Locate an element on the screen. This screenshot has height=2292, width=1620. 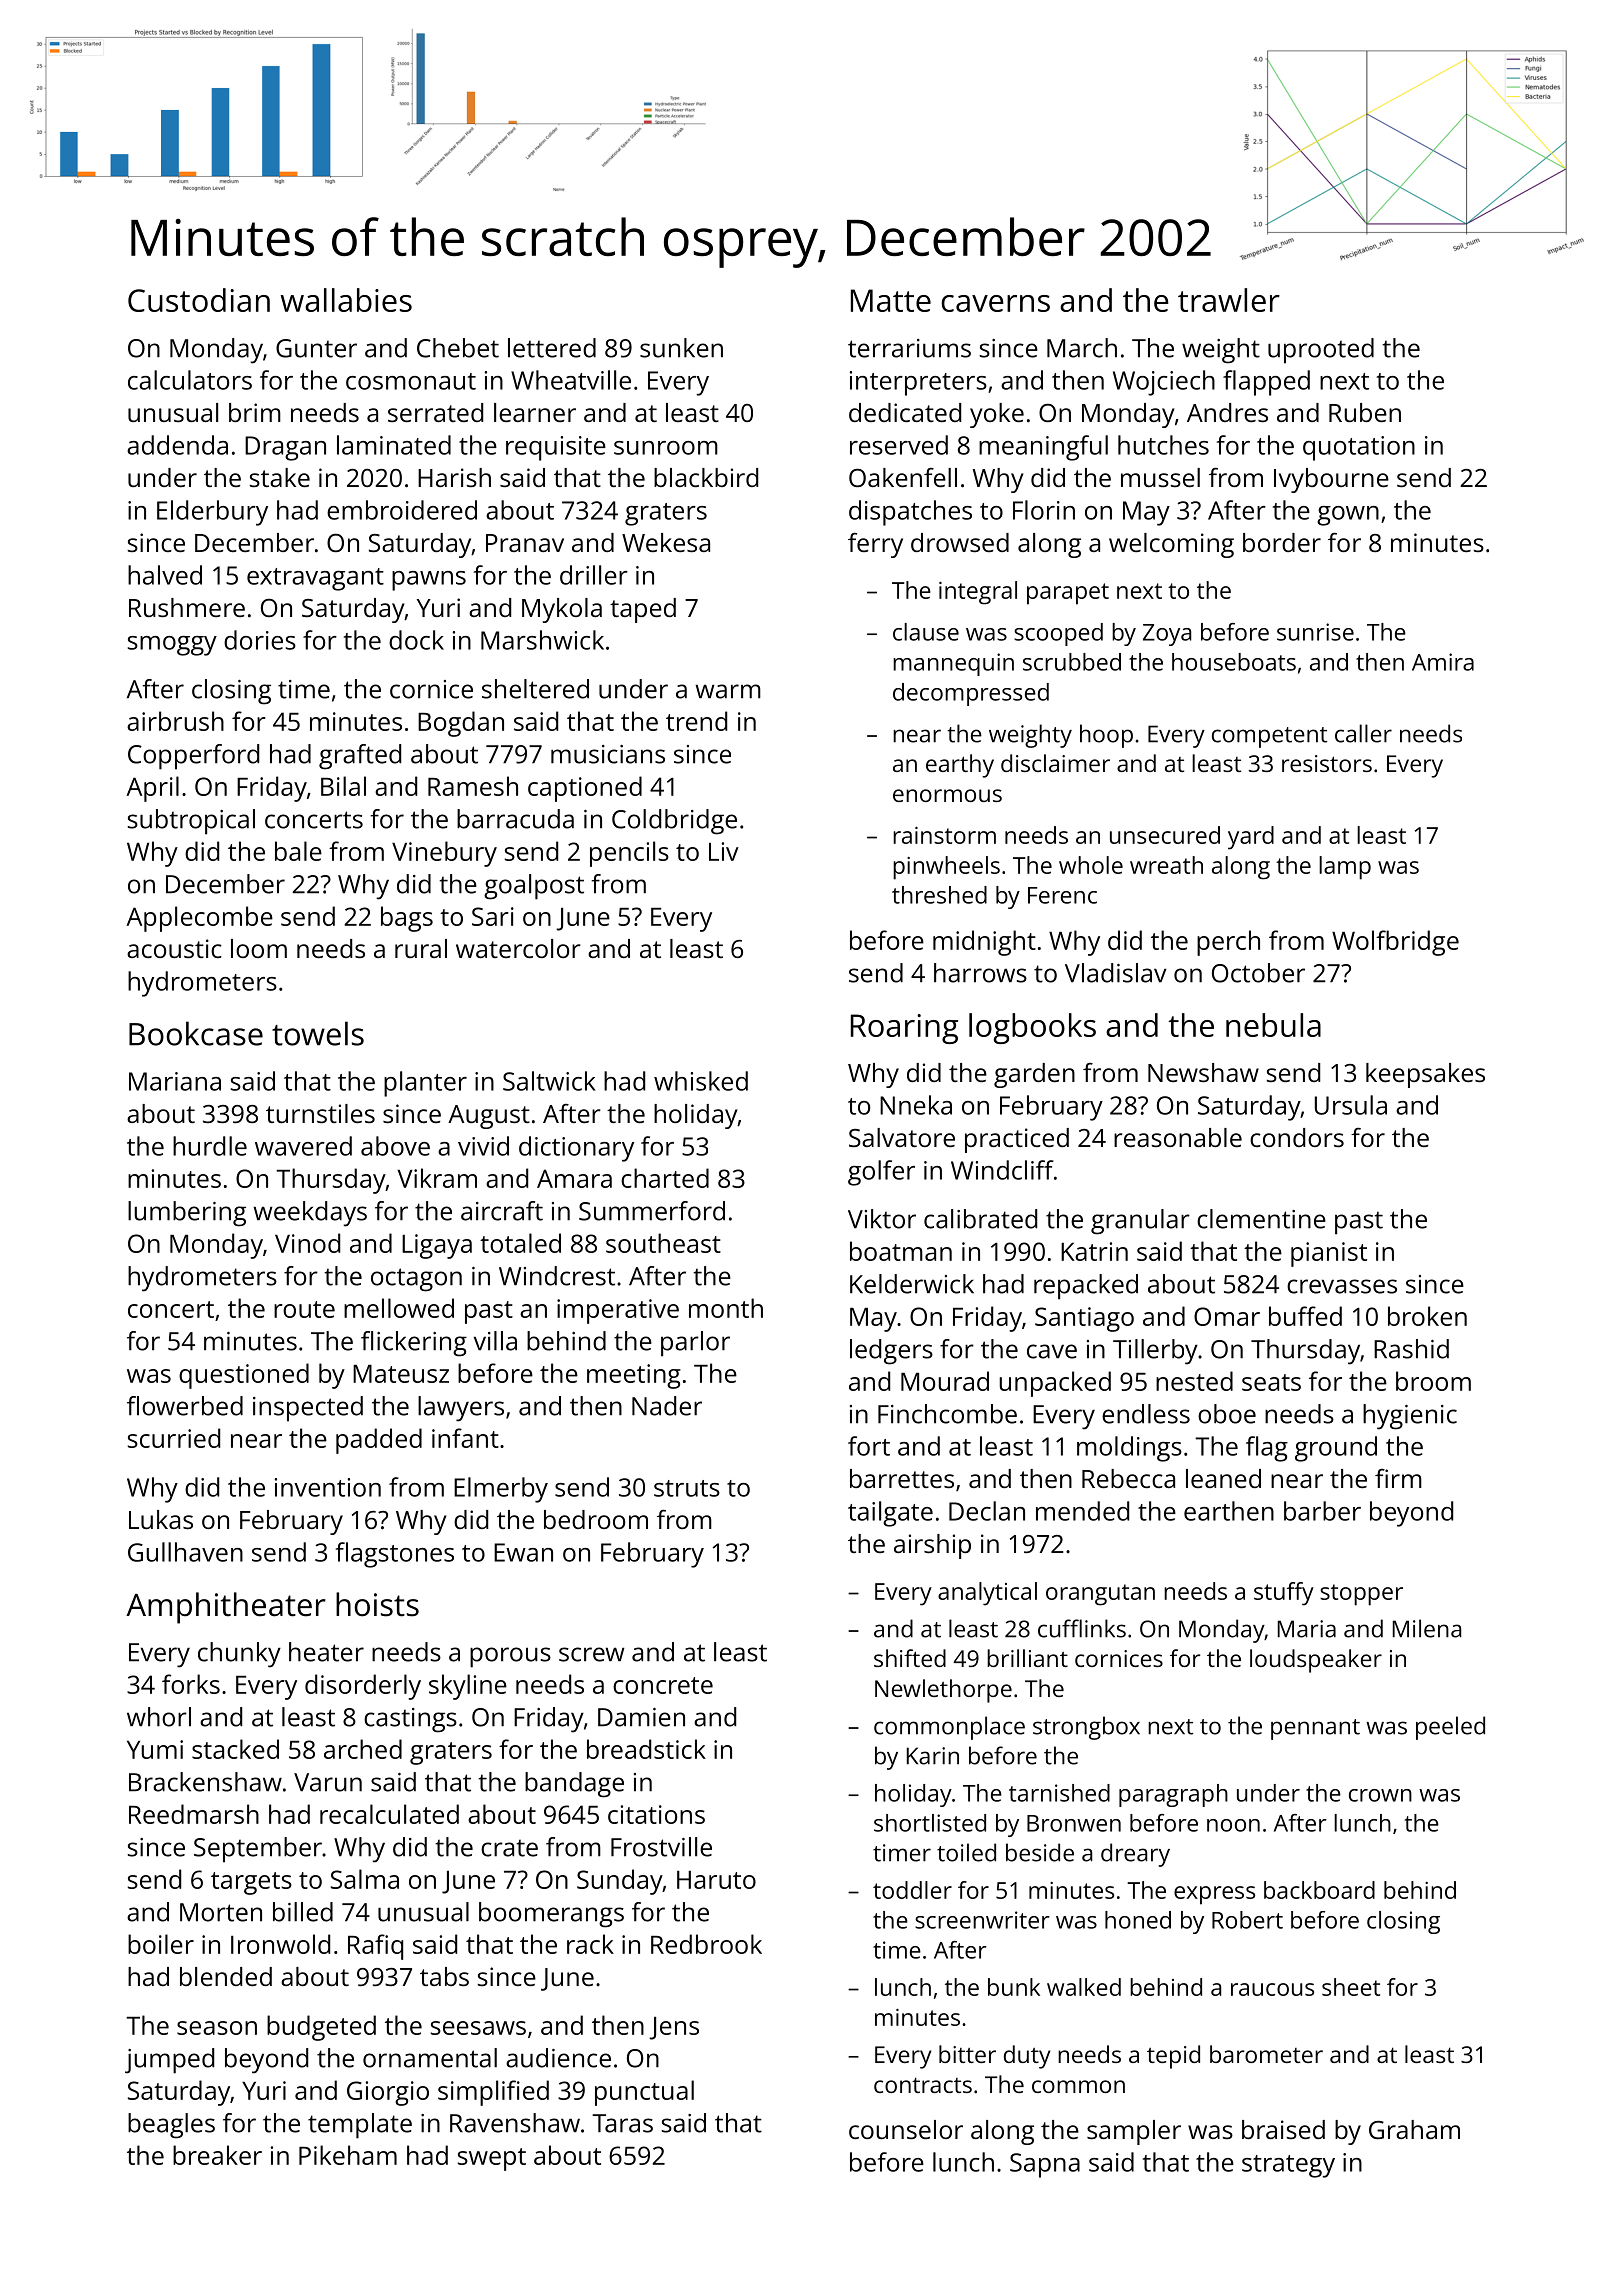
uprooted is located at coordinates (1321, 351).
